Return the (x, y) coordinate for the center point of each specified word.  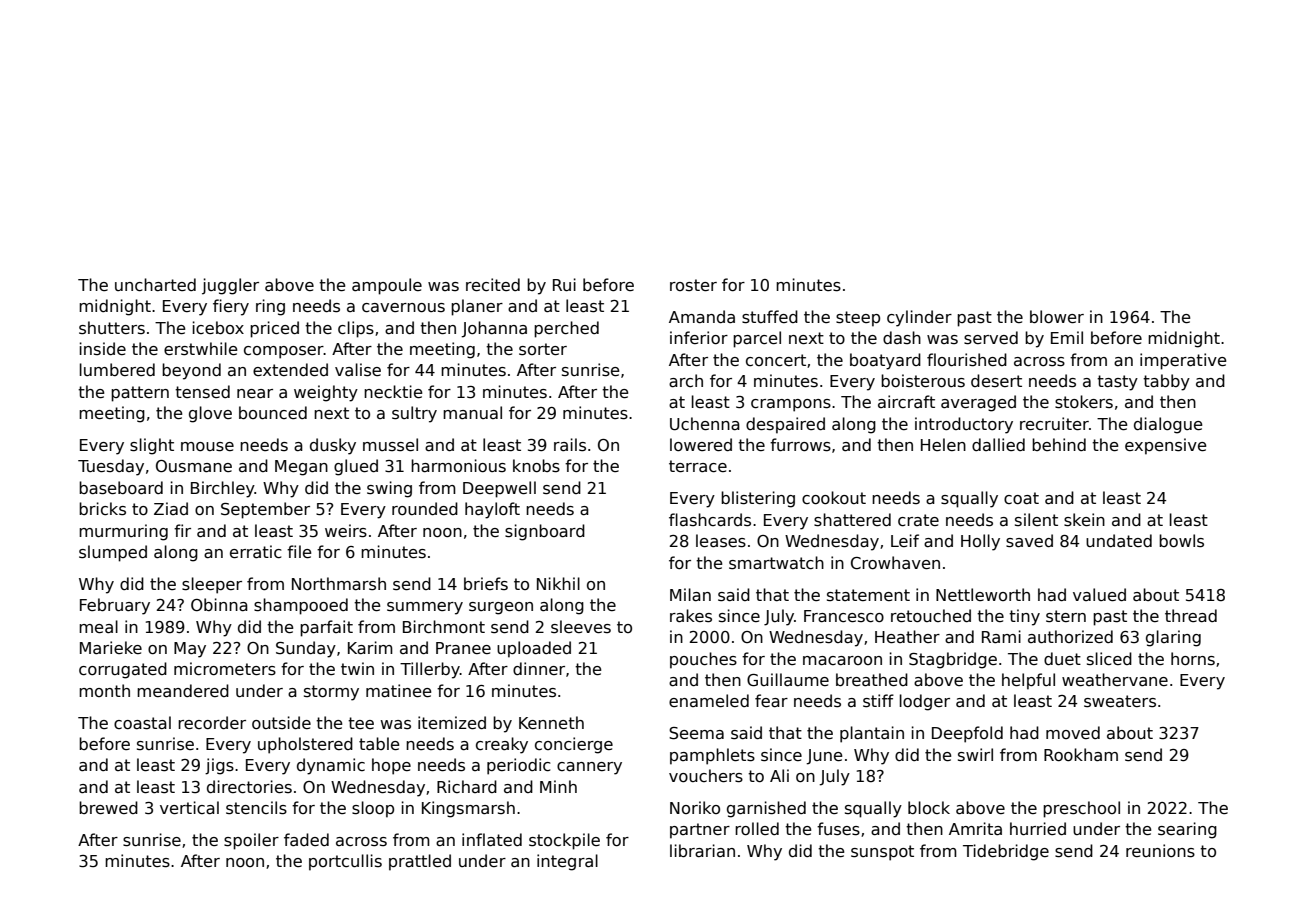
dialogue (1168, 425)
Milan (690, 594)
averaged (978, 403)
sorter (543, 349)
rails (570, 445)
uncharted (155, 285)
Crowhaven (895, 563)
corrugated (123, 670)
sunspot (882, 853)
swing (389, 489)
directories (249, 787)
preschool (1081, 809)
